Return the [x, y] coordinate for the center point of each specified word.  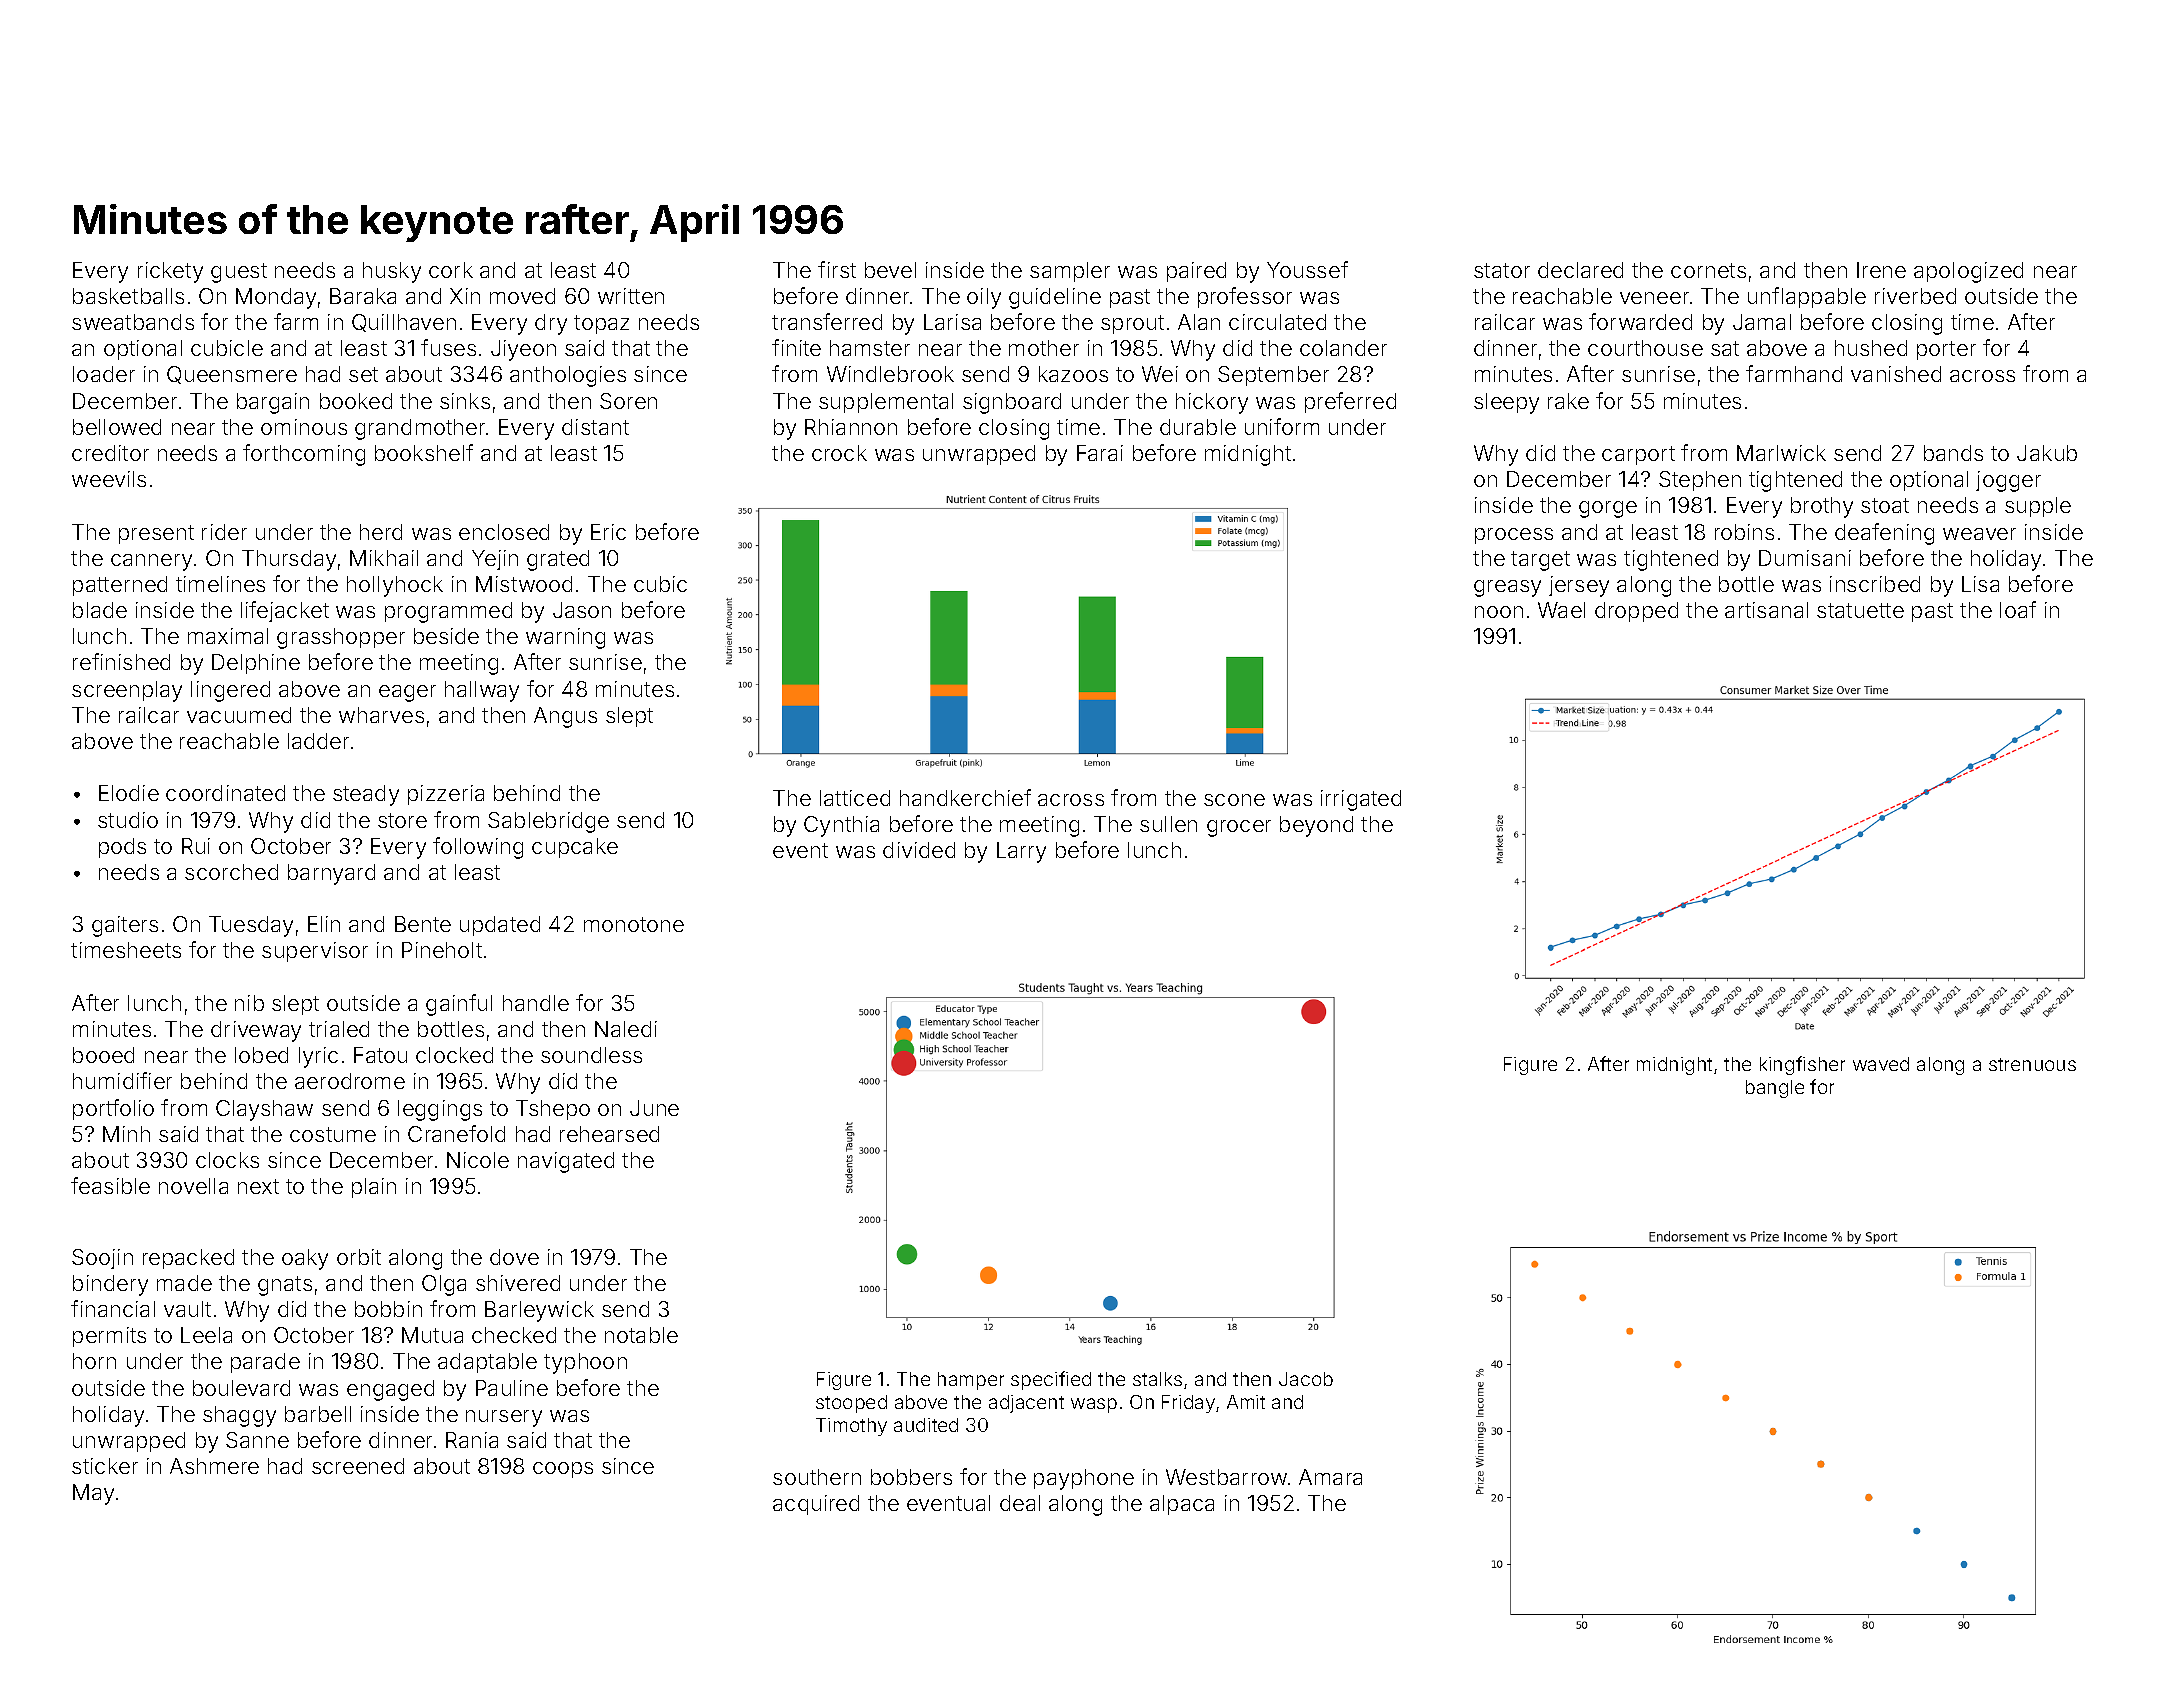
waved [1881, 1064]
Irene [1881, 270]
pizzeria [446, 795]
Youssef [1307, 269]
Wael [1561, 610]
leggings [440, 1110]
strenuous [2032, 1064]
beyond [1316, 826]
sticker [105, 1466]
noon [1499, 612]
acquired [816, 1505]
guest [239, 273]
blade [100, 610]
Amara [1330, 1477]
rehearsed [609, 1134]
